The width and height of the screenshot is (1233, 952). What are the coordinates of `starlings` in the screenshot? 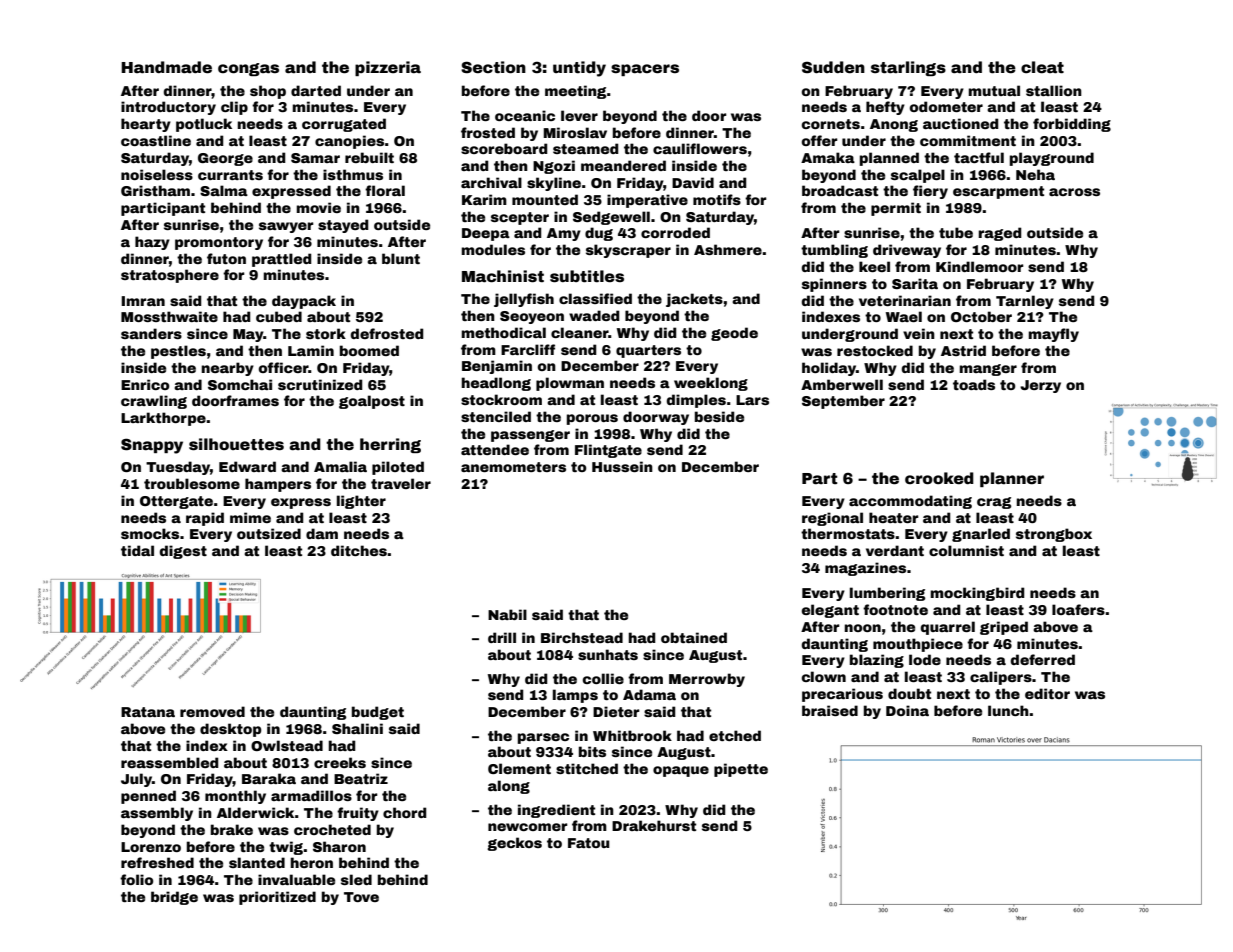 It's located at (908, 68).
